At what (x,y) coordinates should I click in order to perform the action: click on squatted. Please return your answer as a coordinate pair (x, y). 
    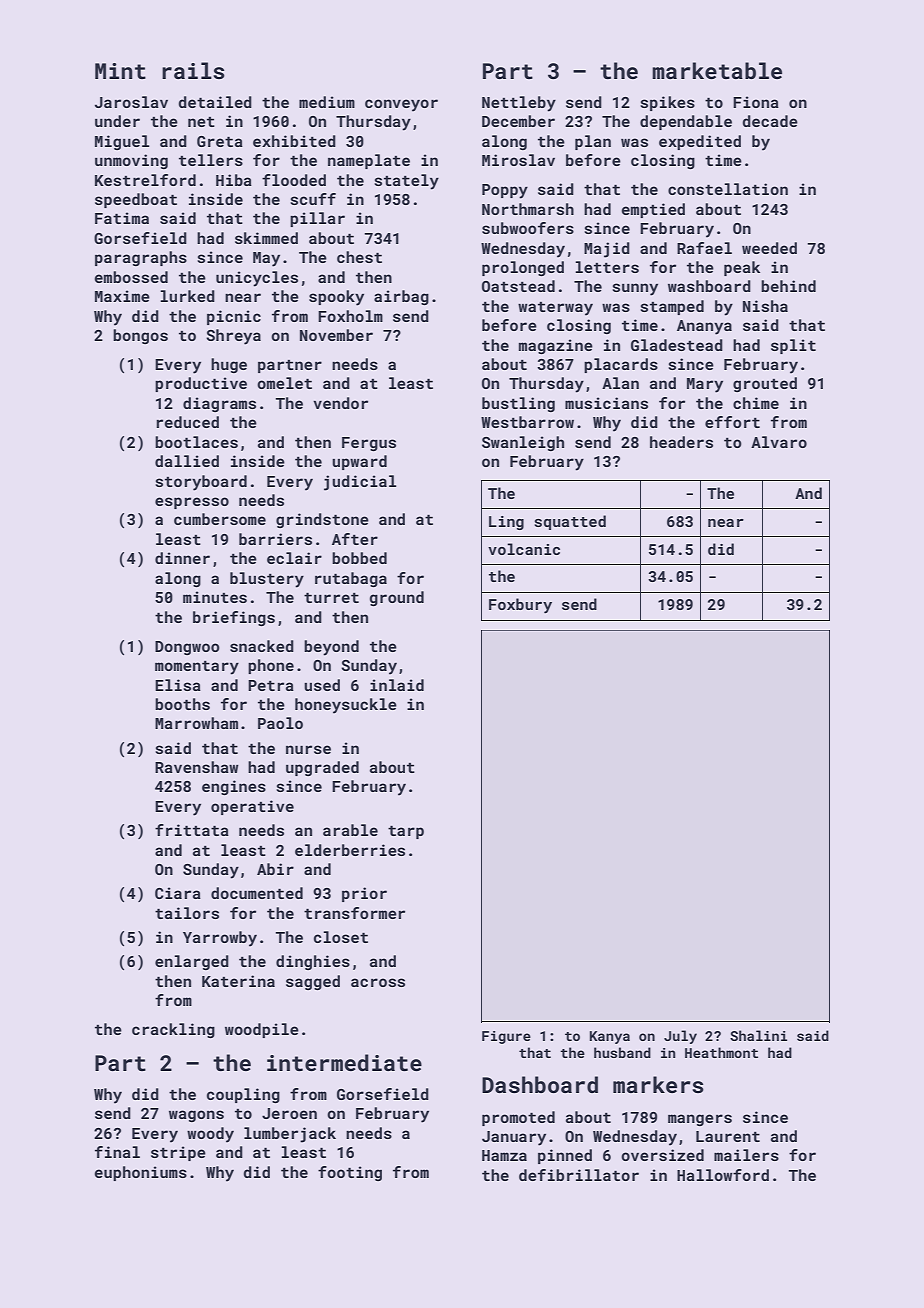
    Looking at the image, I should click on (570, 522).
